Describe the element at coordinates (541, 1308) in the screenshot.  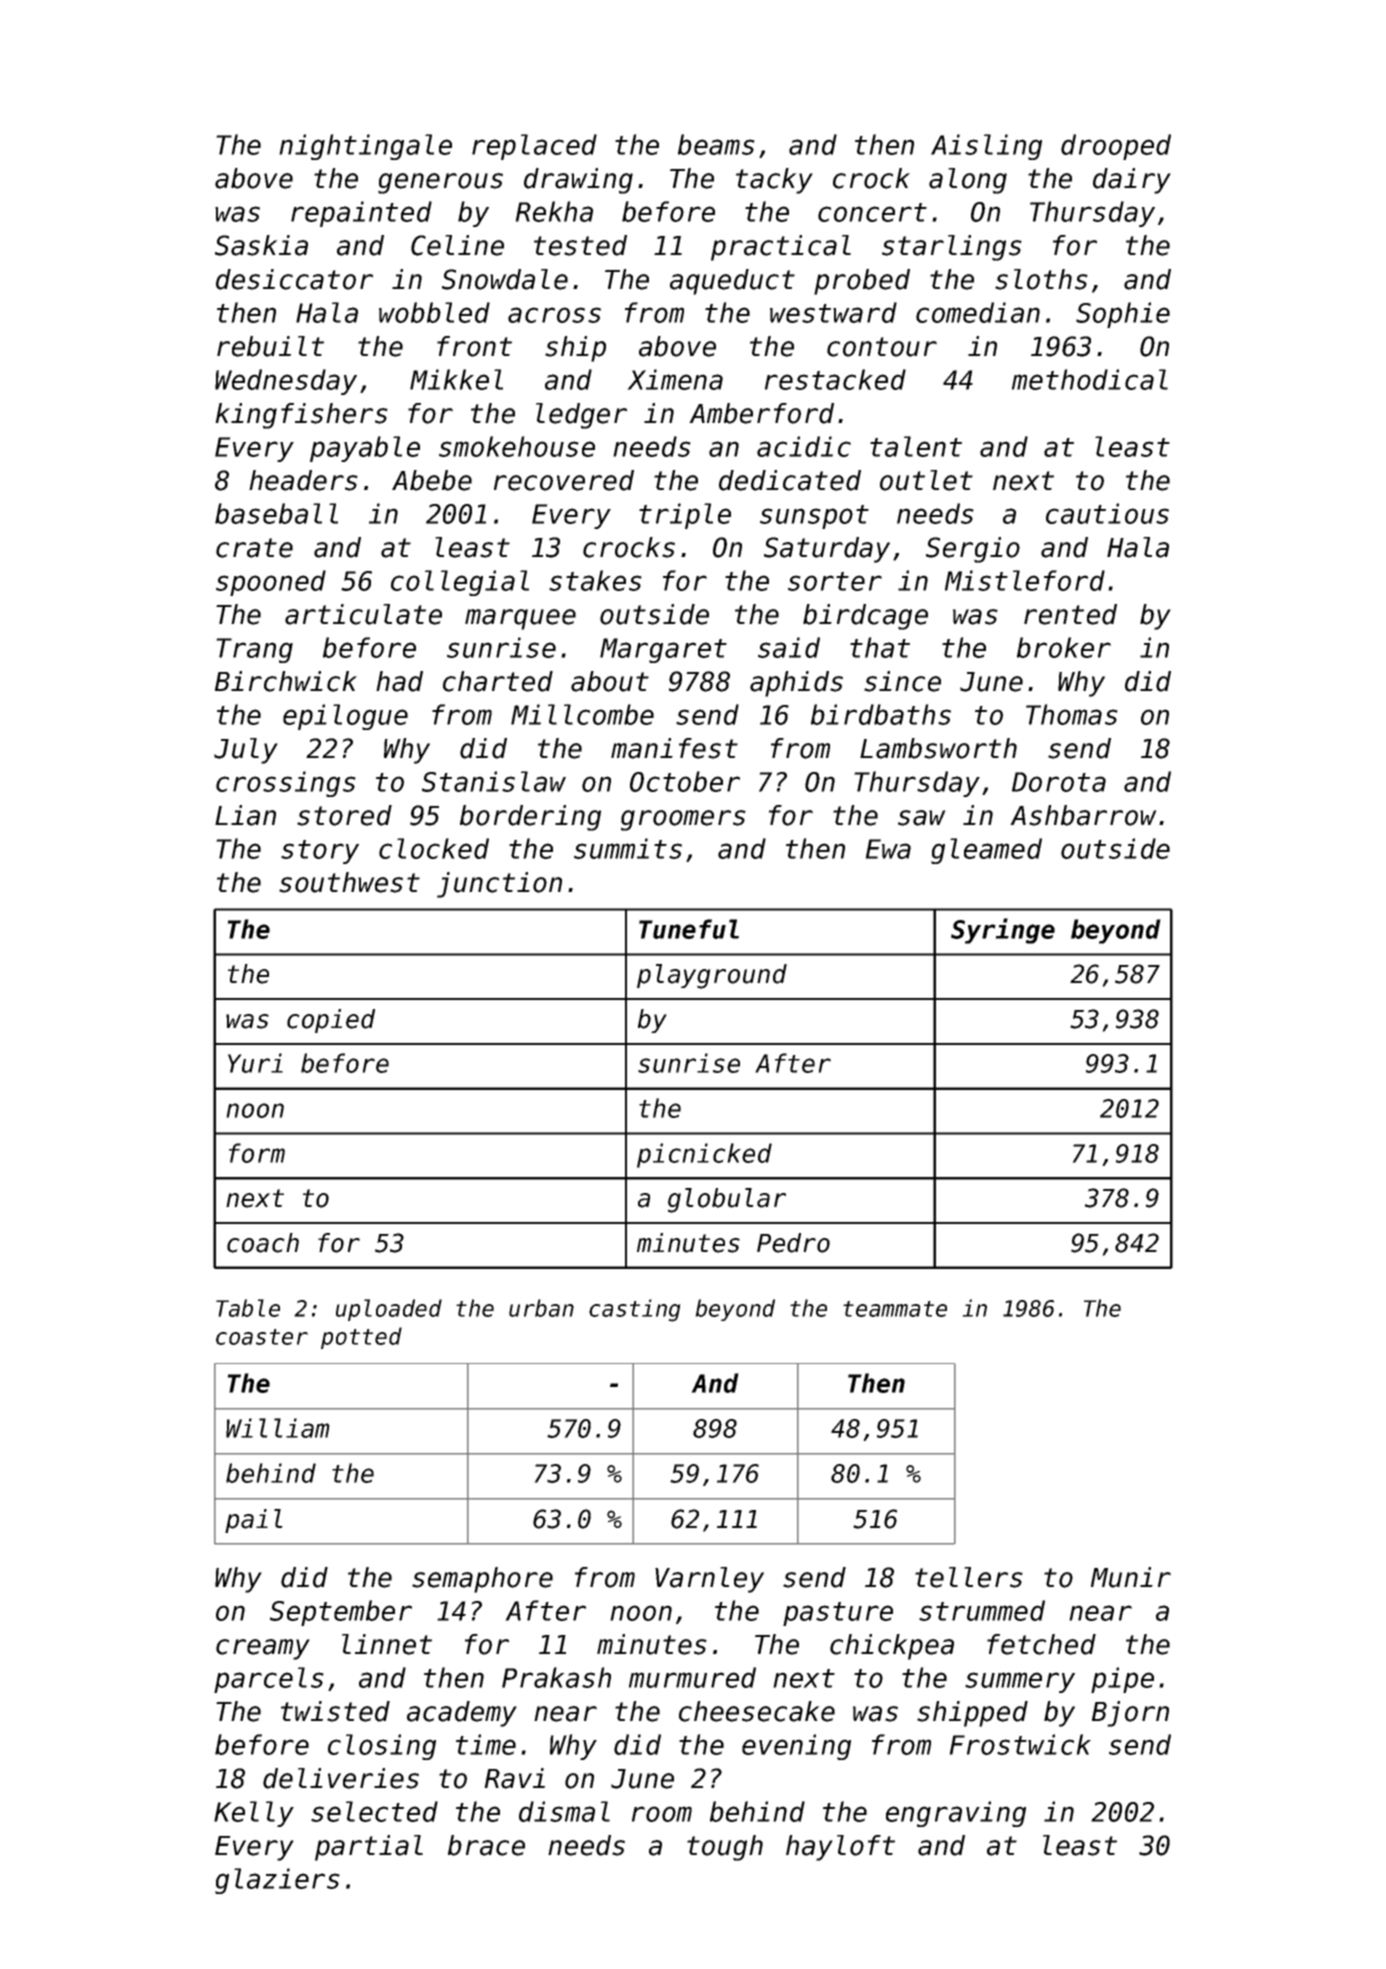
I see `urban` at that location.
